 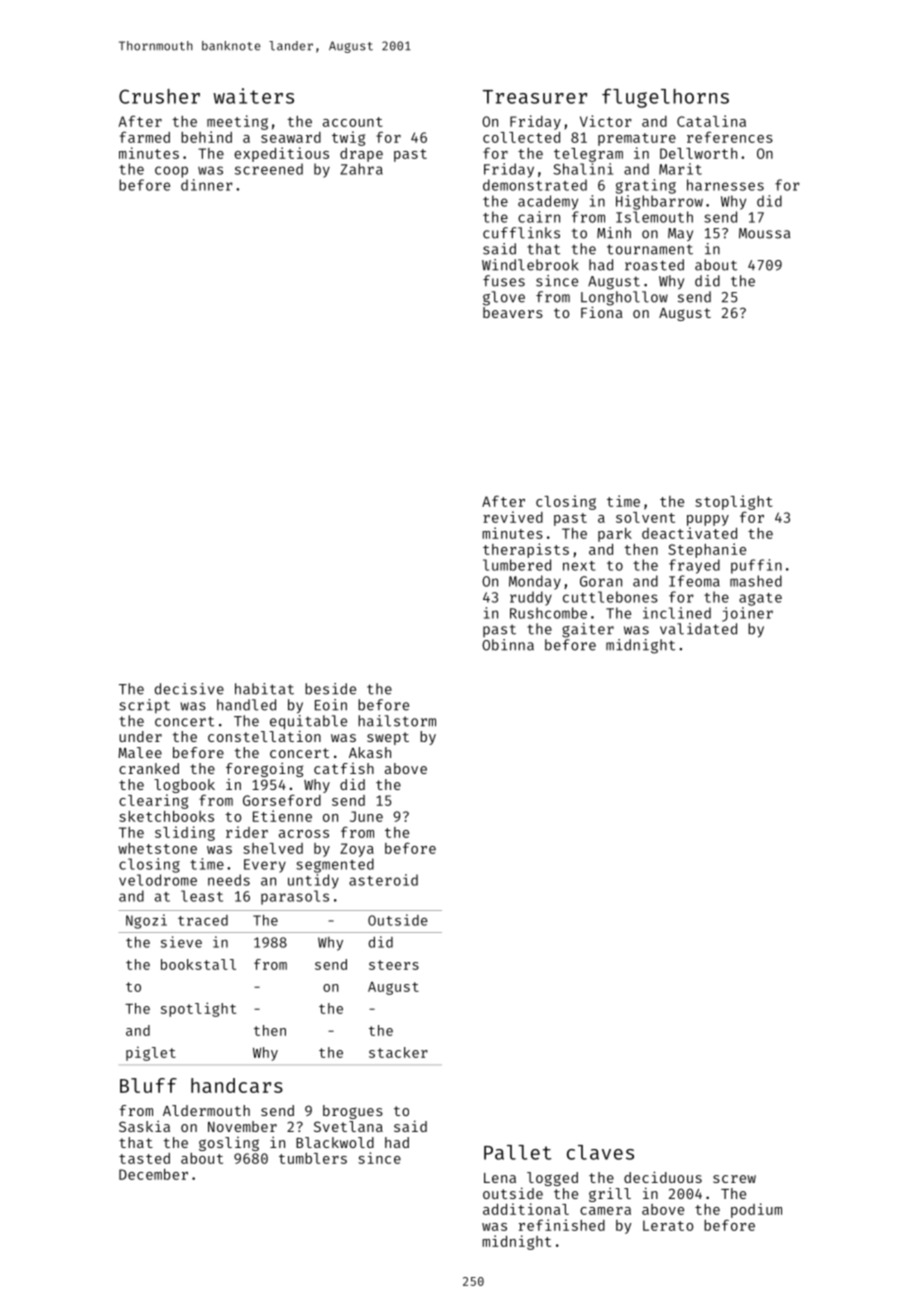 What do you see at coordinates (159, 96) in the document?
I see `Crusher` at bounding box center [159, 96].
